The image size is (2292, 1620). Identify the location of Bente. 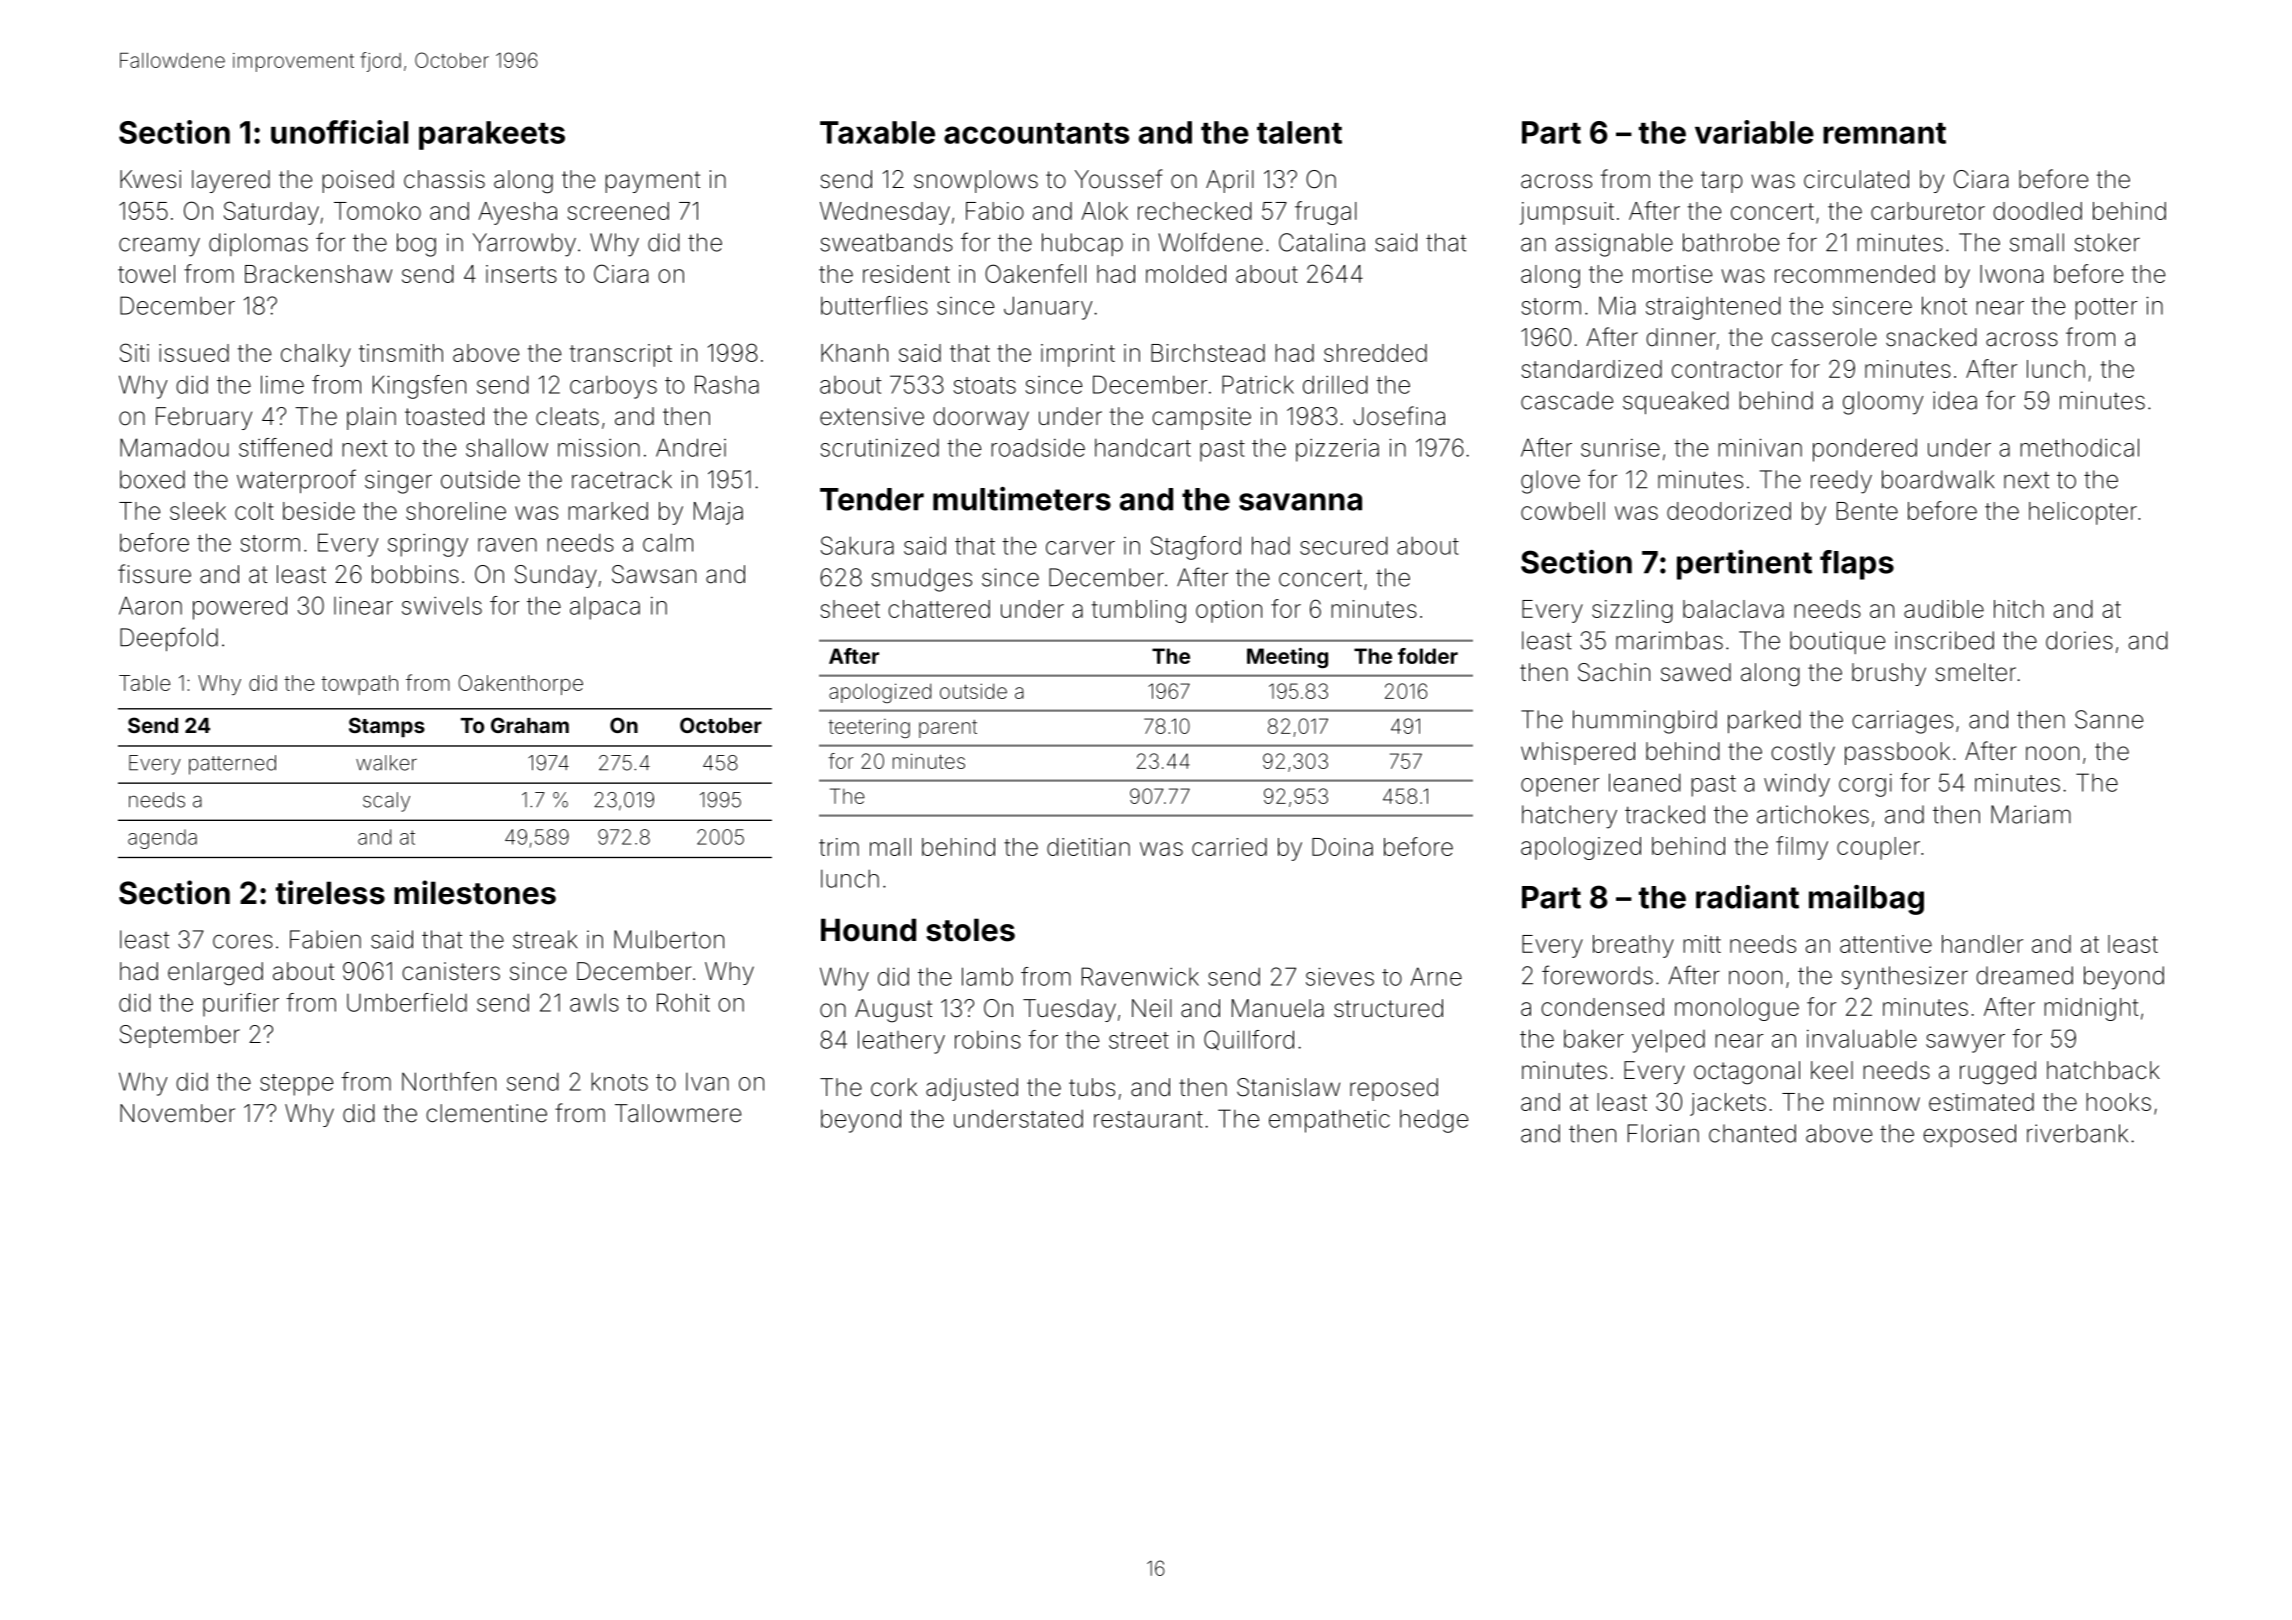
(1867, 511).
